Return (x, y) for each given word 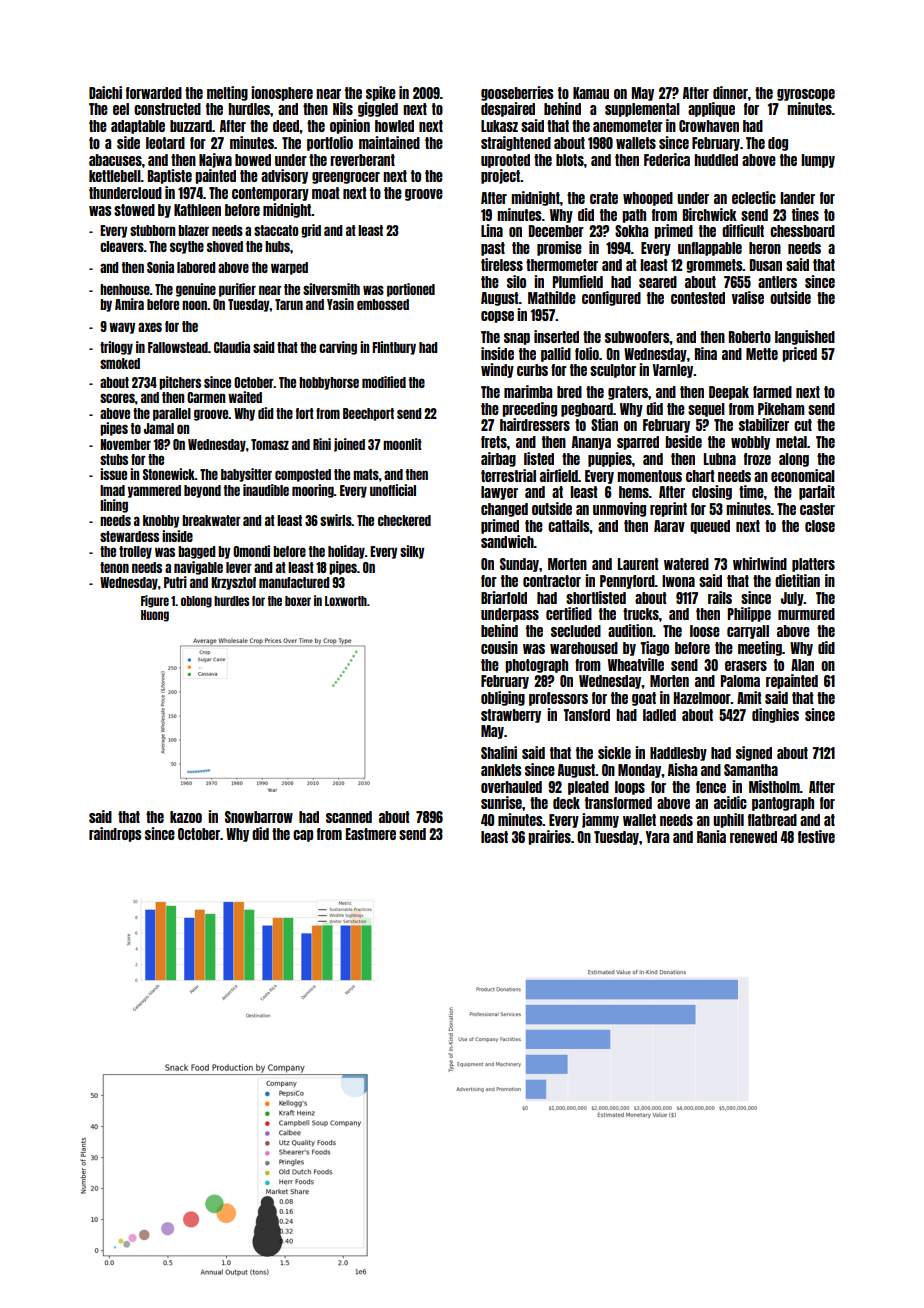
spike (381, 93)
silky (412, 552)
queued (710, 527)
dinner (730, 92)
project (500, 176)
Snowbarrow (259, 817)
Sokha (631, 231)
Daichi (105, 92)
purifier (237, 290)
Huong (155, 616)
